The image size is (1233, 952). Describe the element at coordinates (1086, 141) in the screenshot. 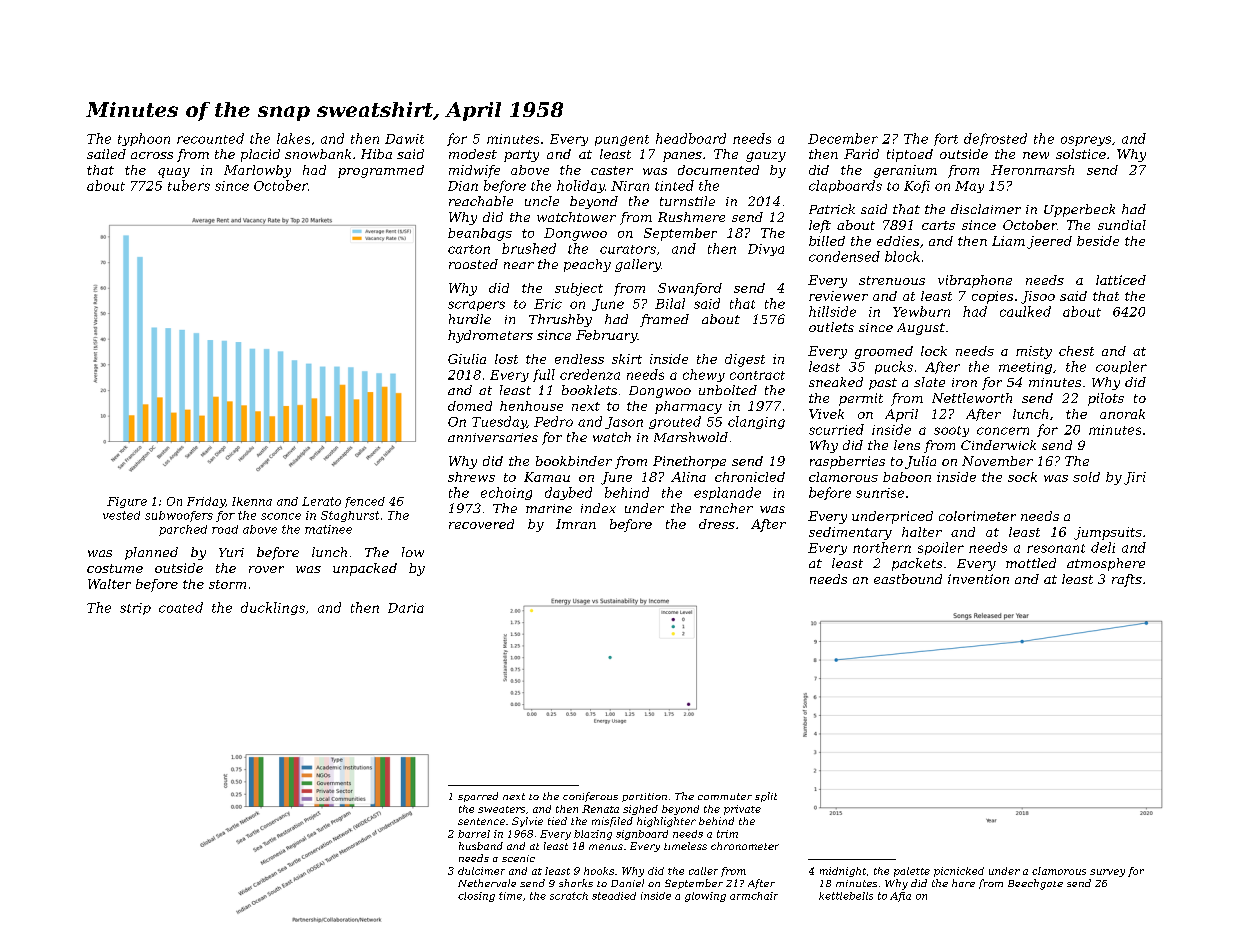

I see `ospreys` at that location.
